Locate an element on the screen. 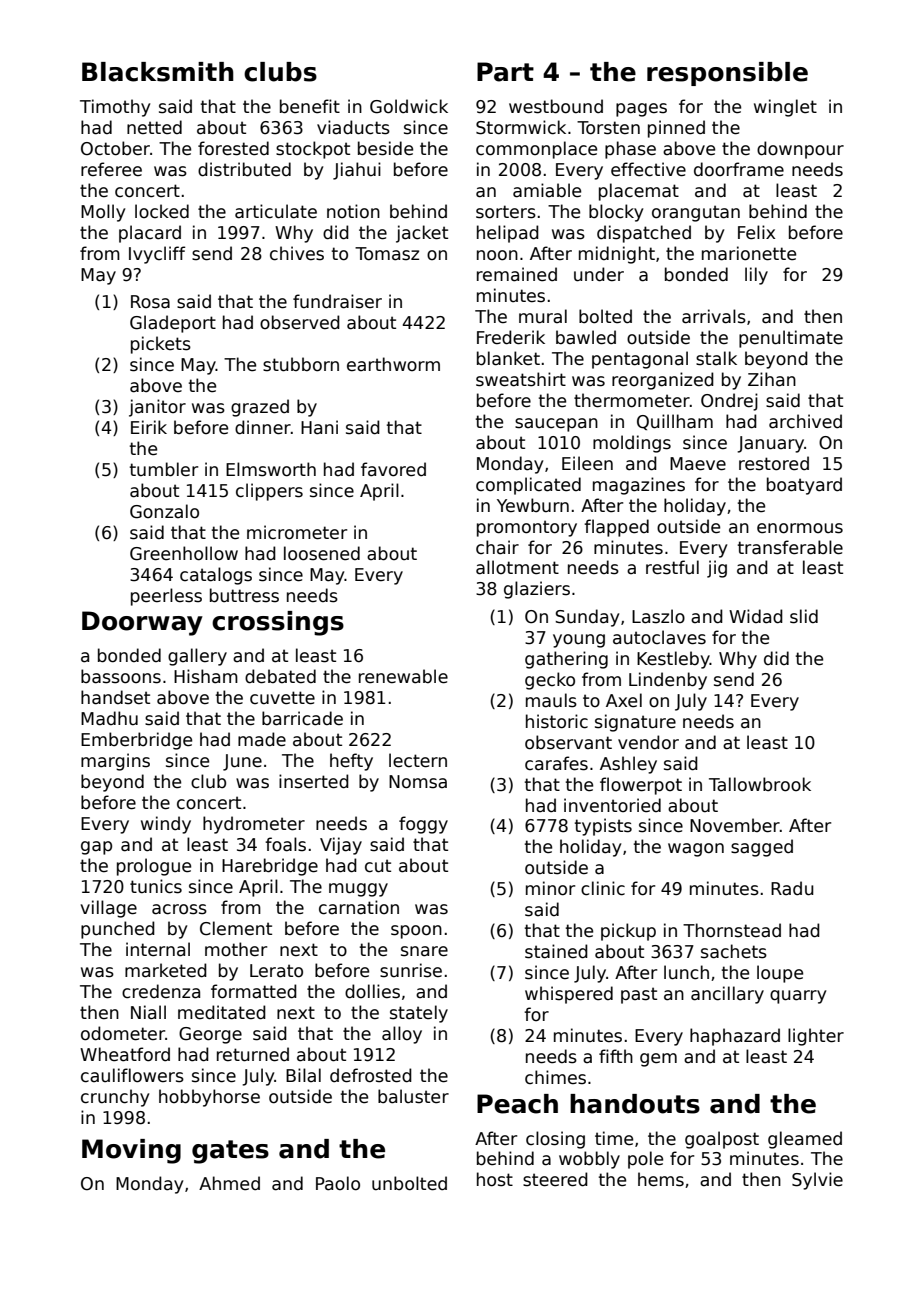 The image size is (924, 1308). responsible is located at coordinates (727, 74).
